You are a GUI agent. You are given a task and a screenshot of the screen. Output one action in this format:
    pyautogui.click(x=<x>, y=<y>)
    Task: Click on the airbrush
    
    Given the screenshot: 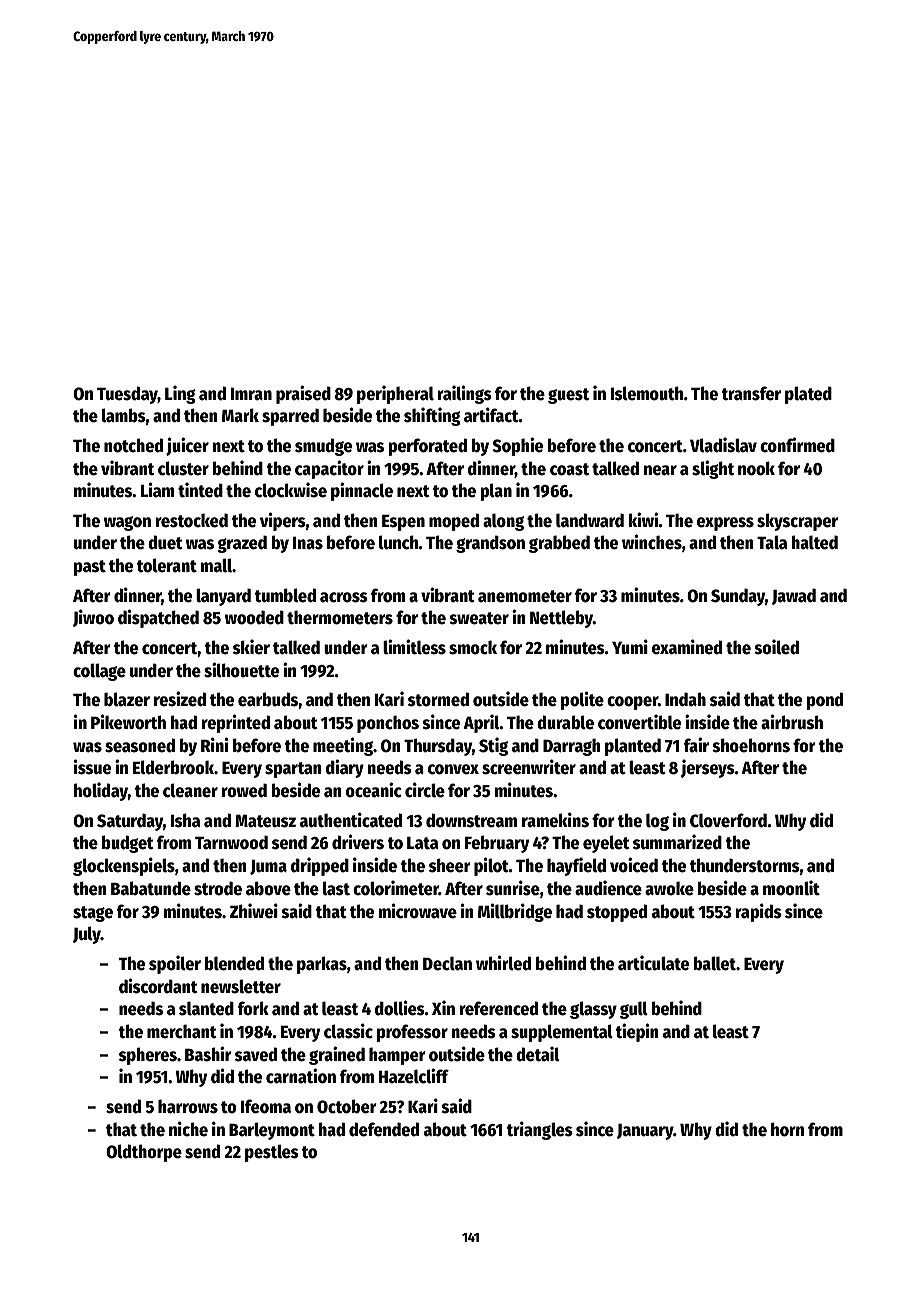 What is the action you would take?
    pyautogui.click(x=792, y=722)
